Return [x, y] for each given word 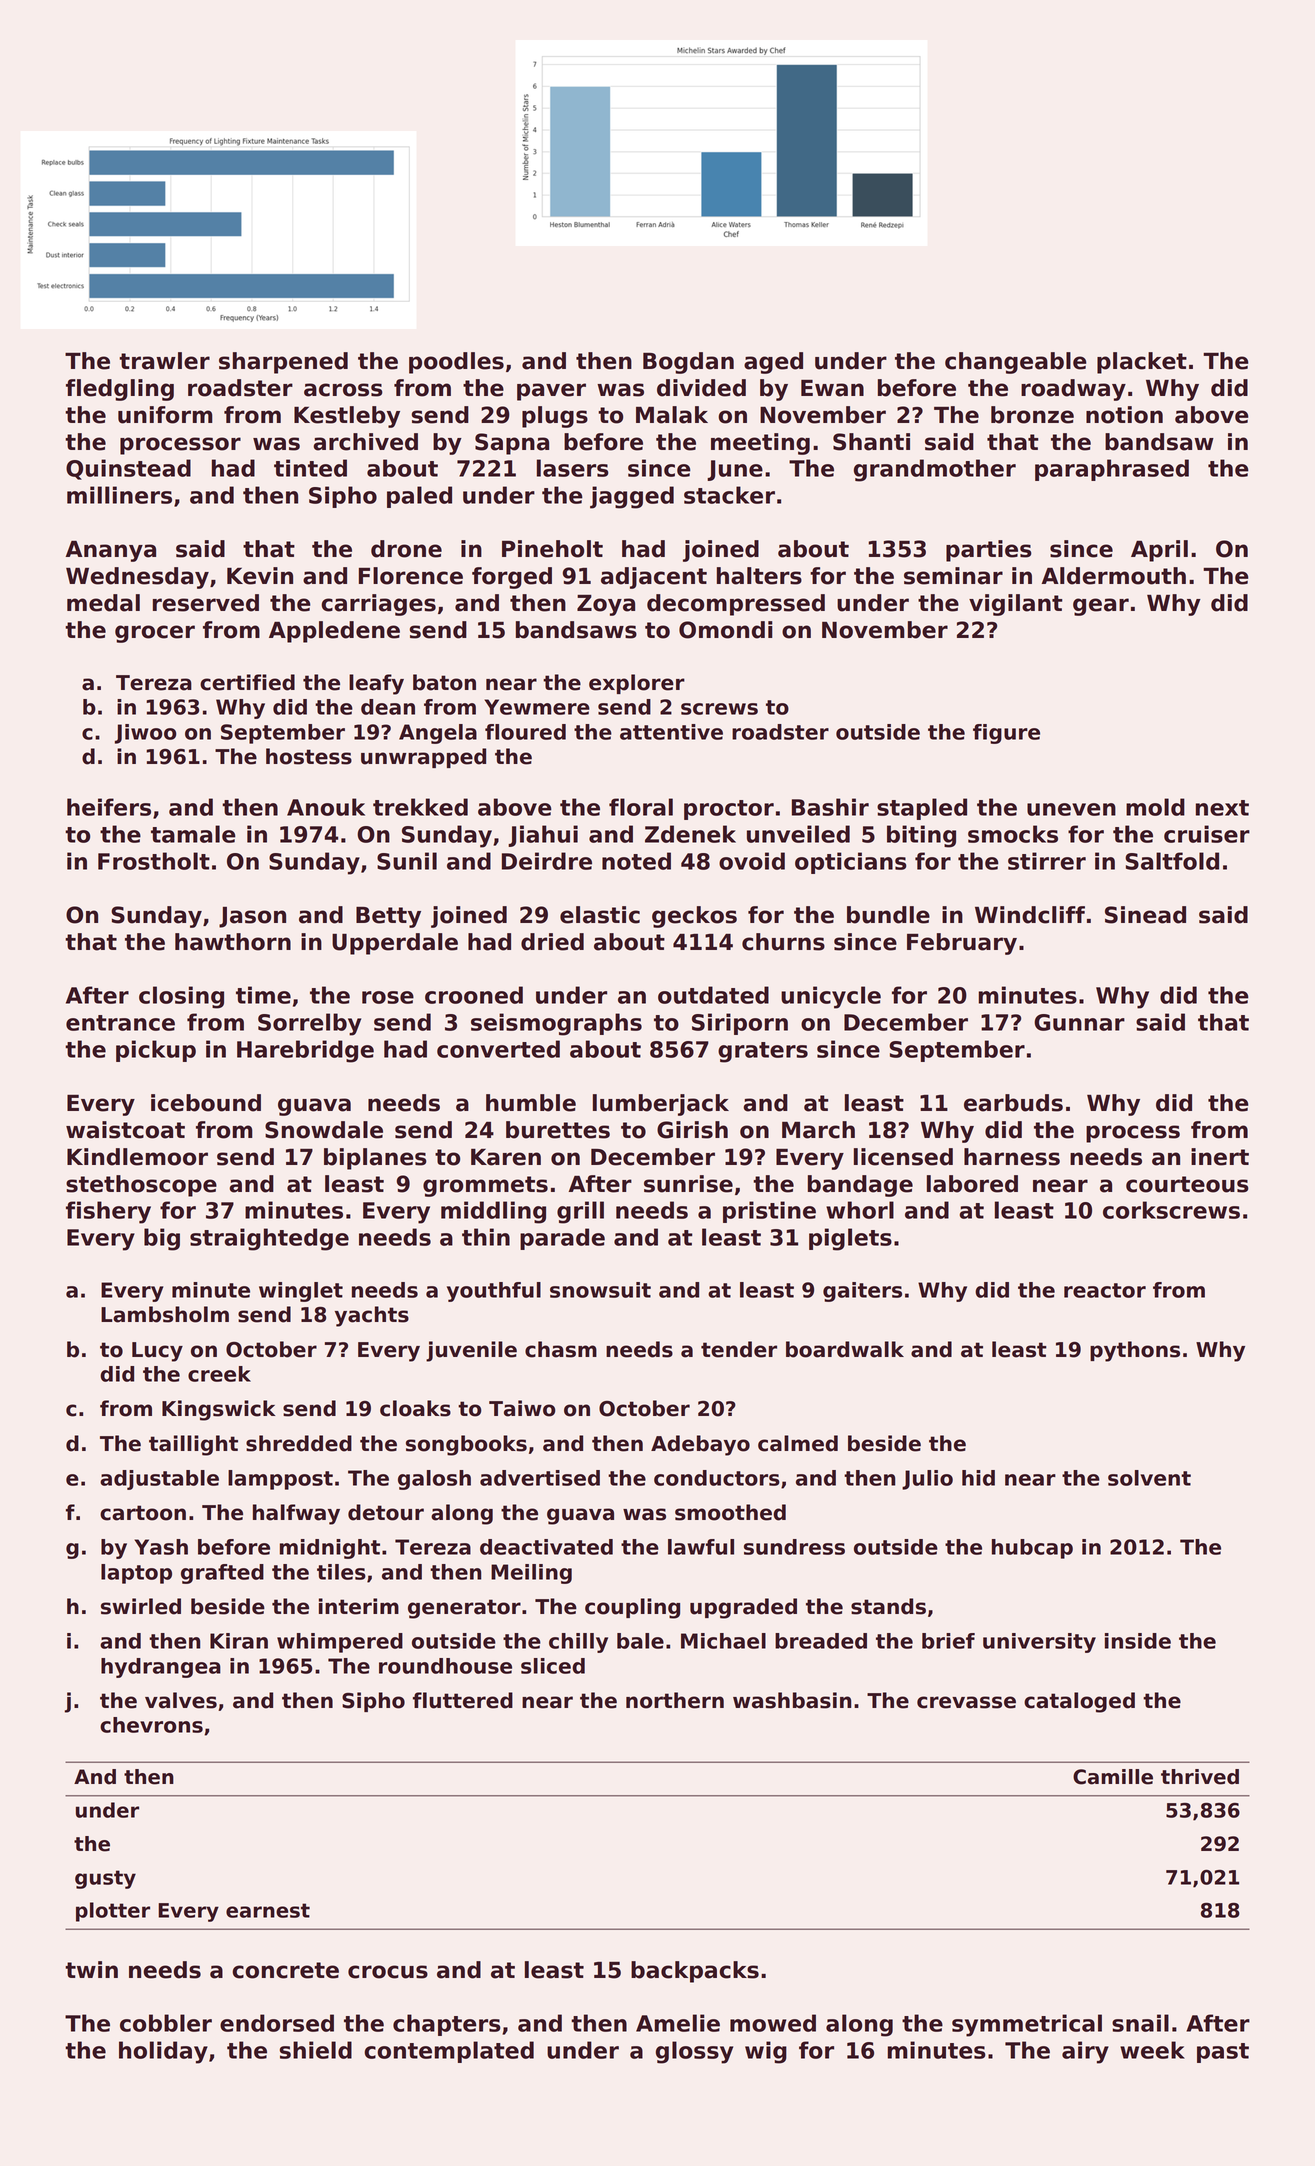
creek [219, 1374]
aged [773, 363]
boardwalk [845, 1349]
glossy [694, 2052]
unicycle [831, 997]
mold [1155, 807]
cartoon [143, 1513]
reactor [1105, 1290]
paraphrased [1112, 470]
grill [580, 1212]
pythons [1135, 1351]
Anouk [326, 807]
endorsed [277, 2023]
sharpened [283, 363]
